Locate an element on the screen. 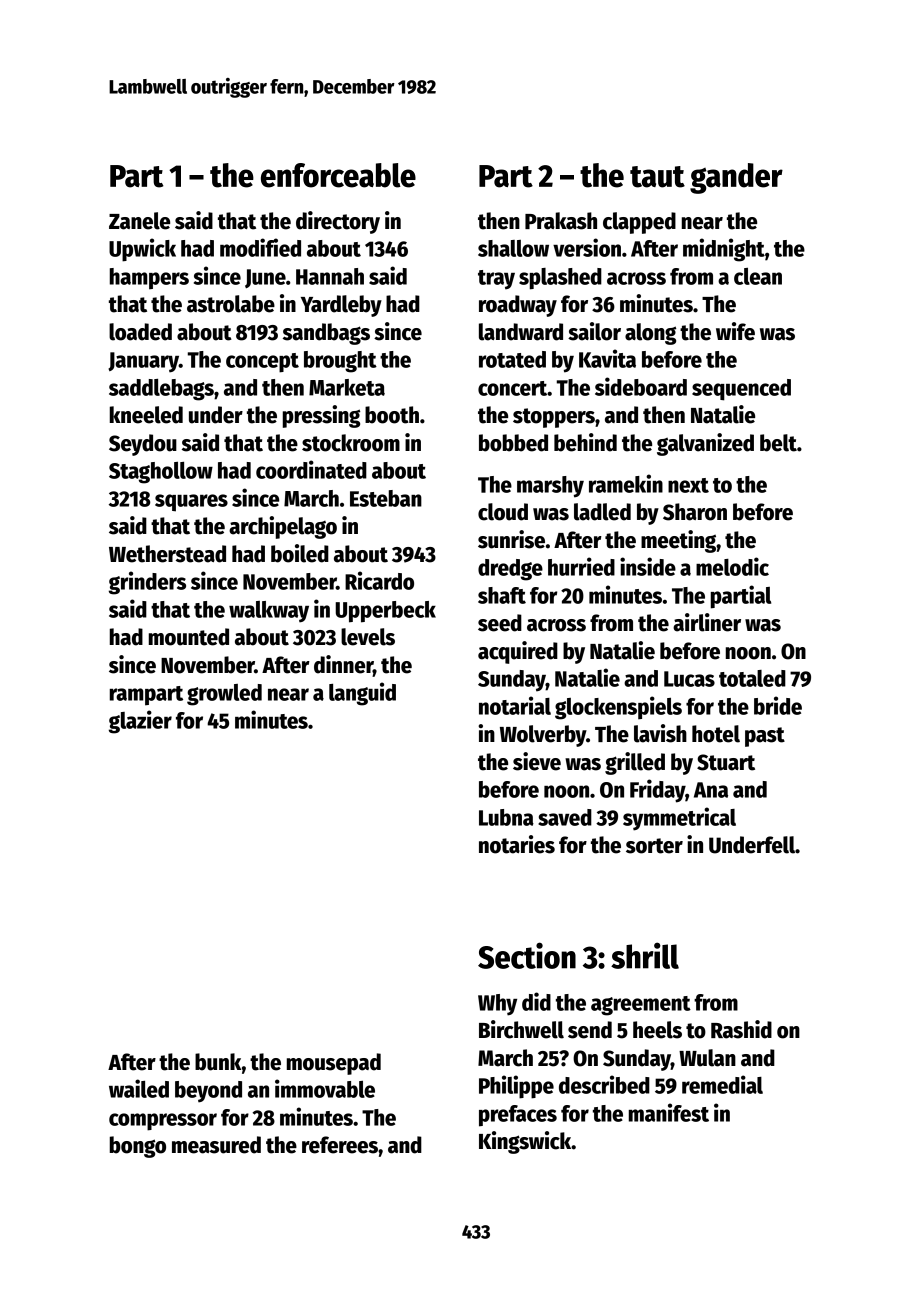 The width and height of the screenshot is (924, 1311). Friday is located at coordinates (658, 791).
